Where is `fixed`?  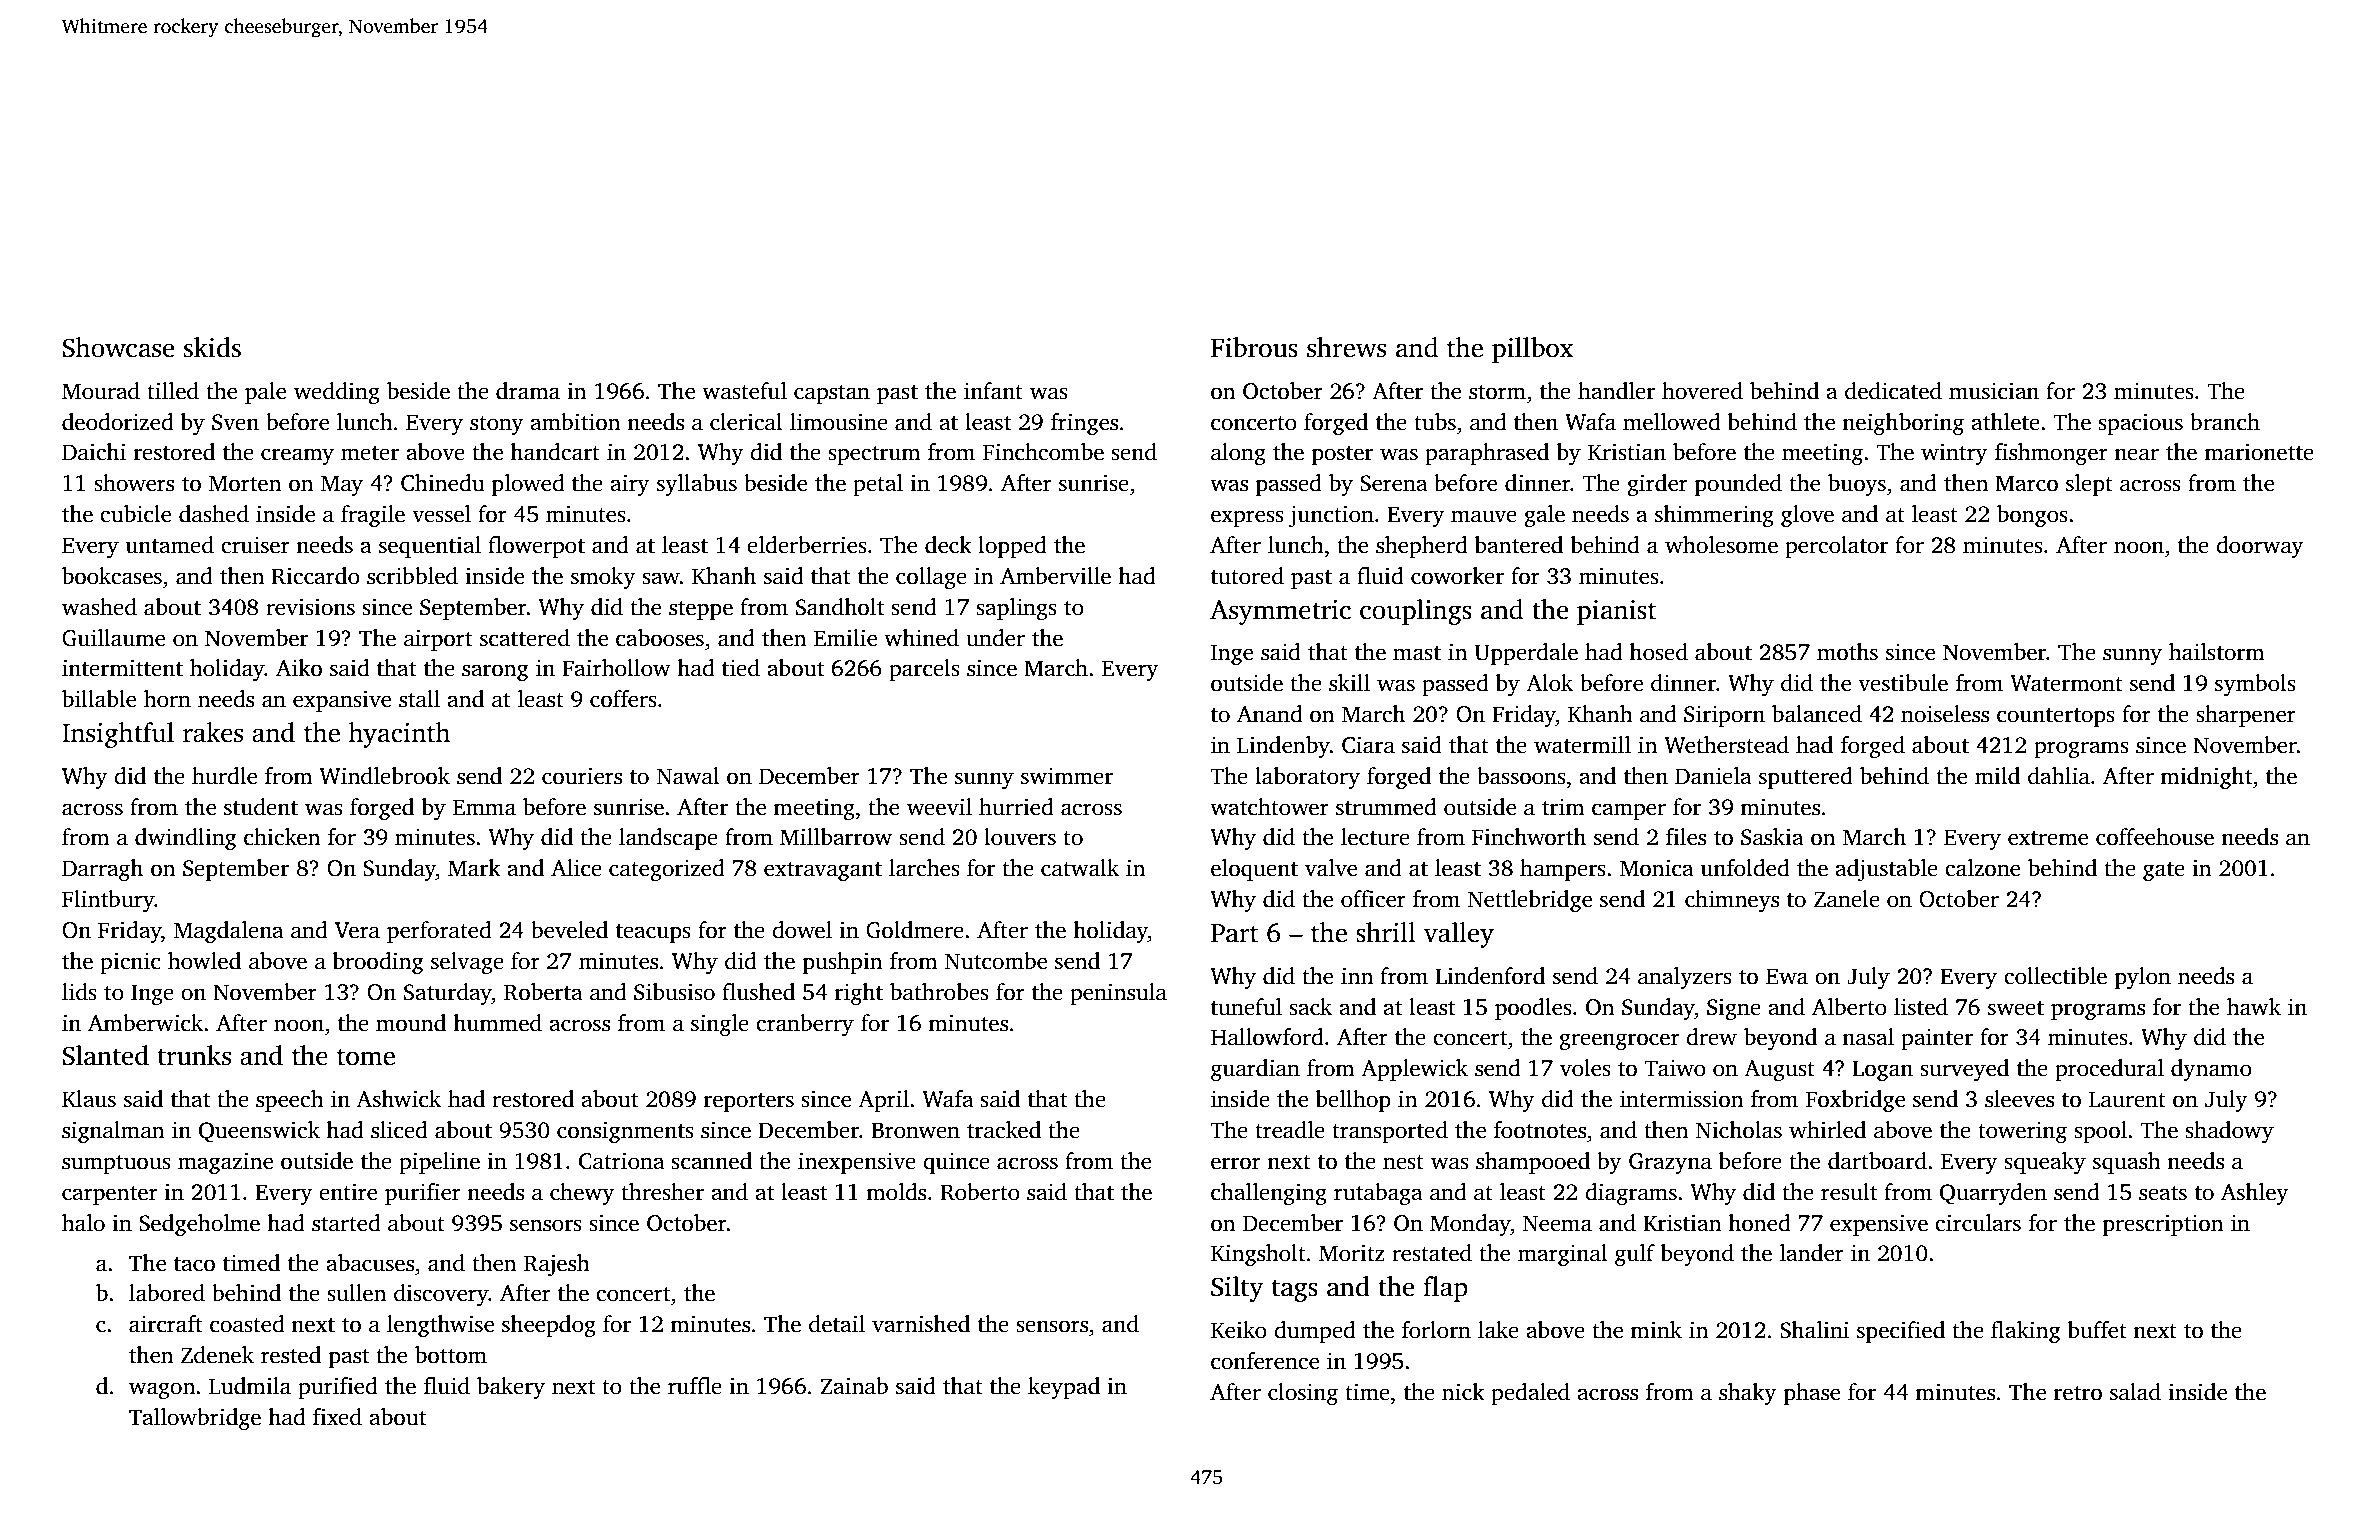
fixed is located at coordinates (337, 1417).
